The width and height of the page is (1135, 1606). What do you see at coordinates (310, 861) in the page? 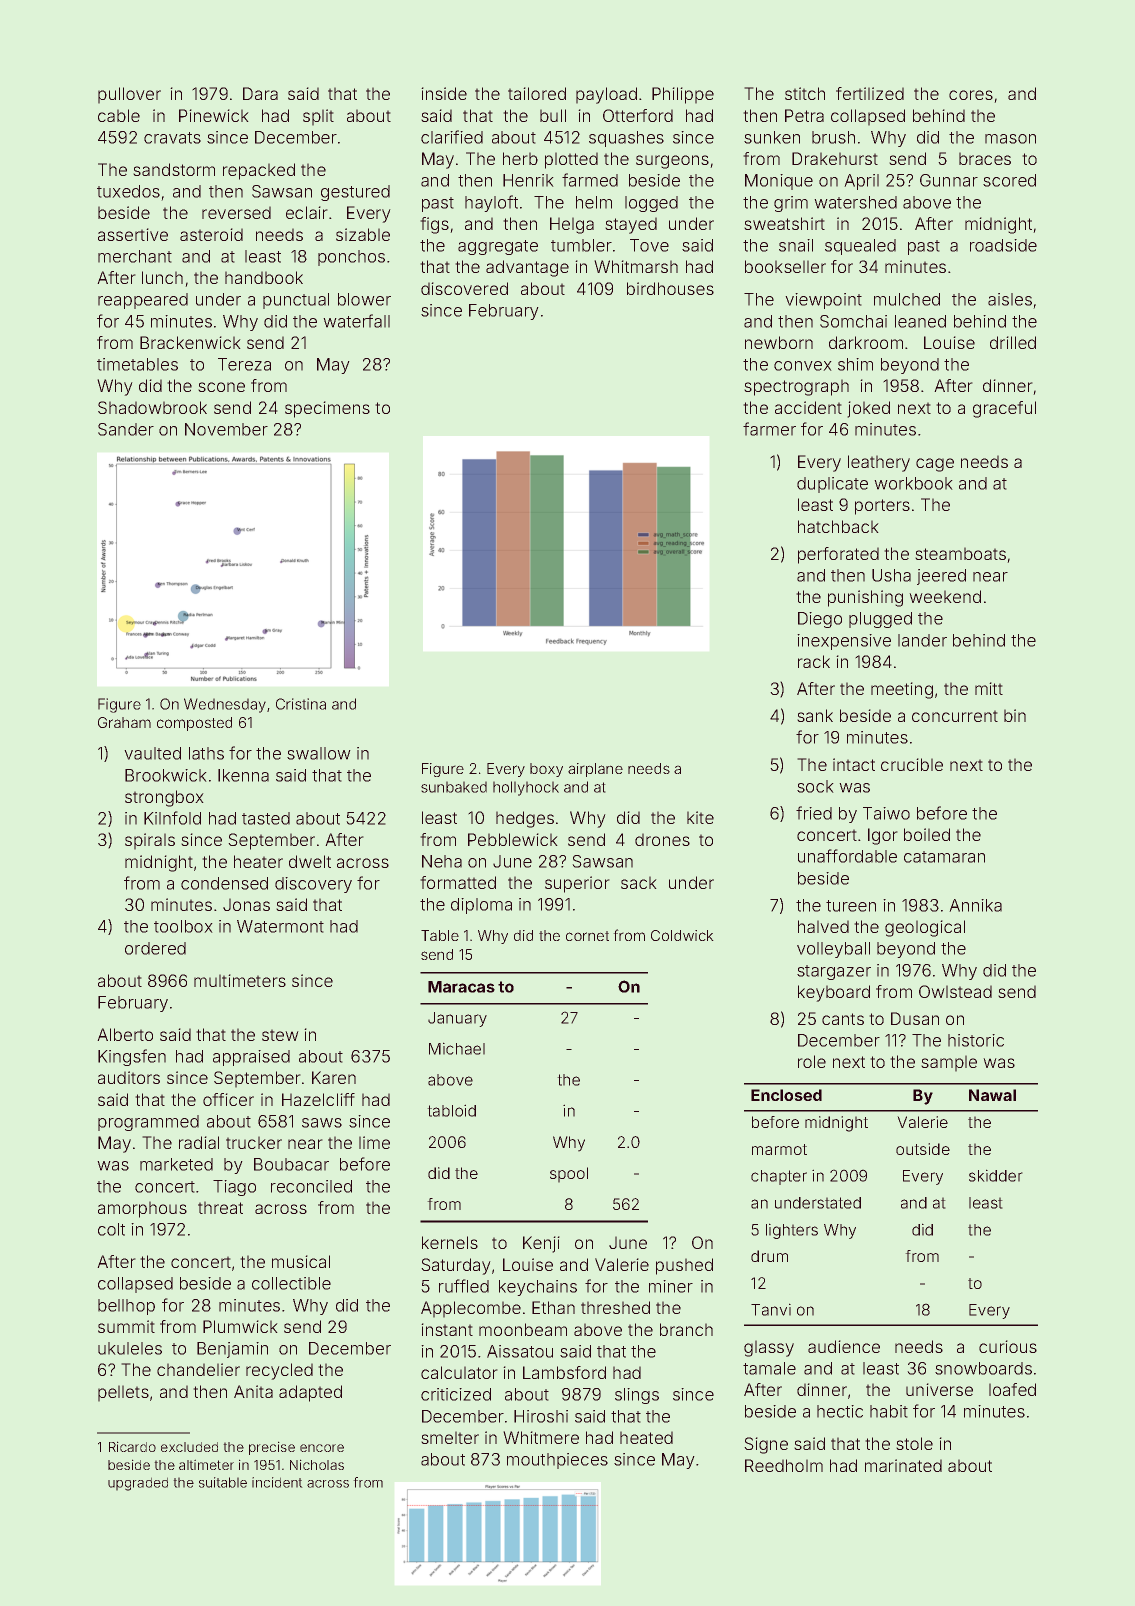
I see `dwelt` at bounding box center [310, 861].
